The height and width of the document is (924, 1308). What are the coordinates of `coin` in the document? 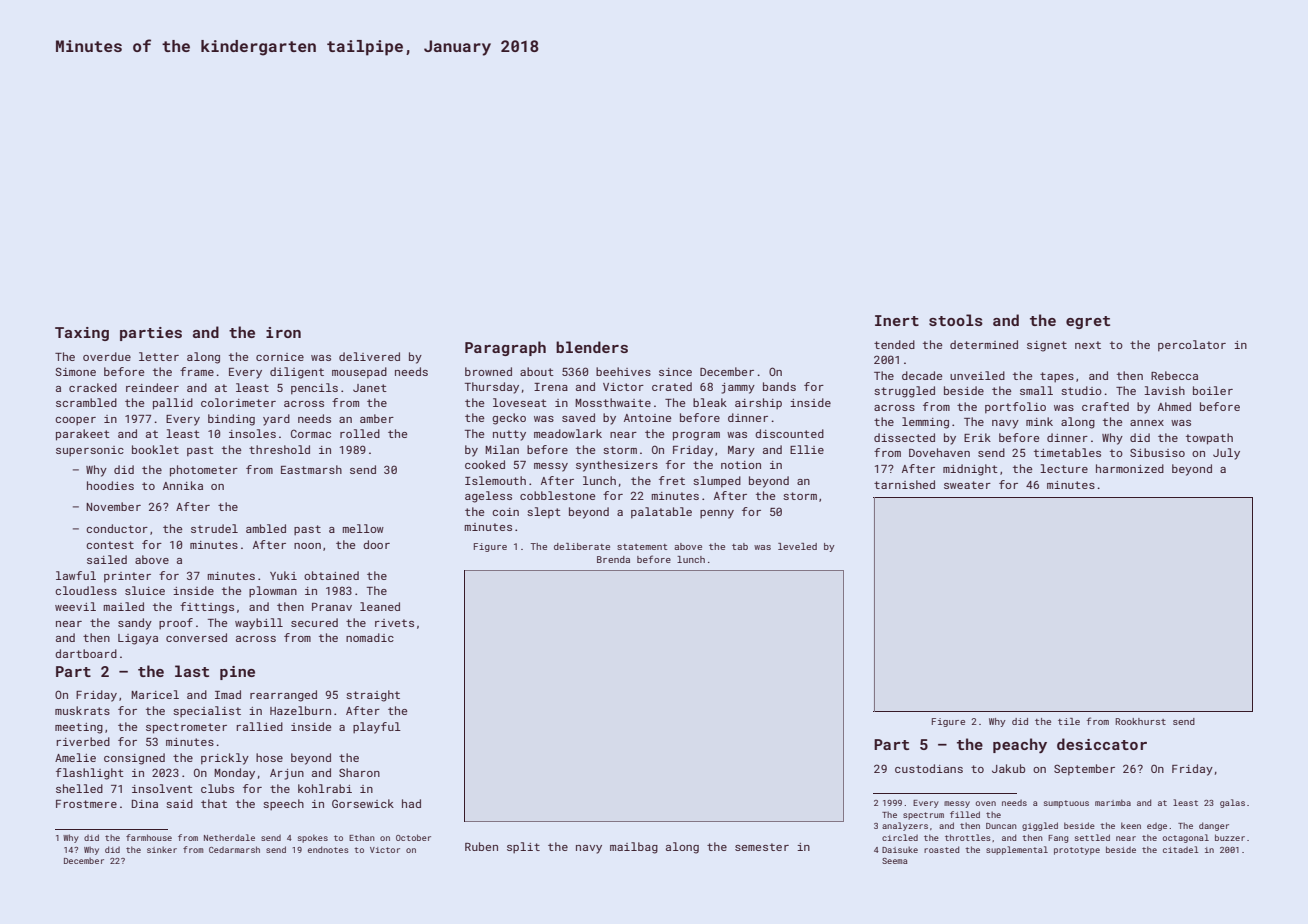 It's located at (505, 512).
